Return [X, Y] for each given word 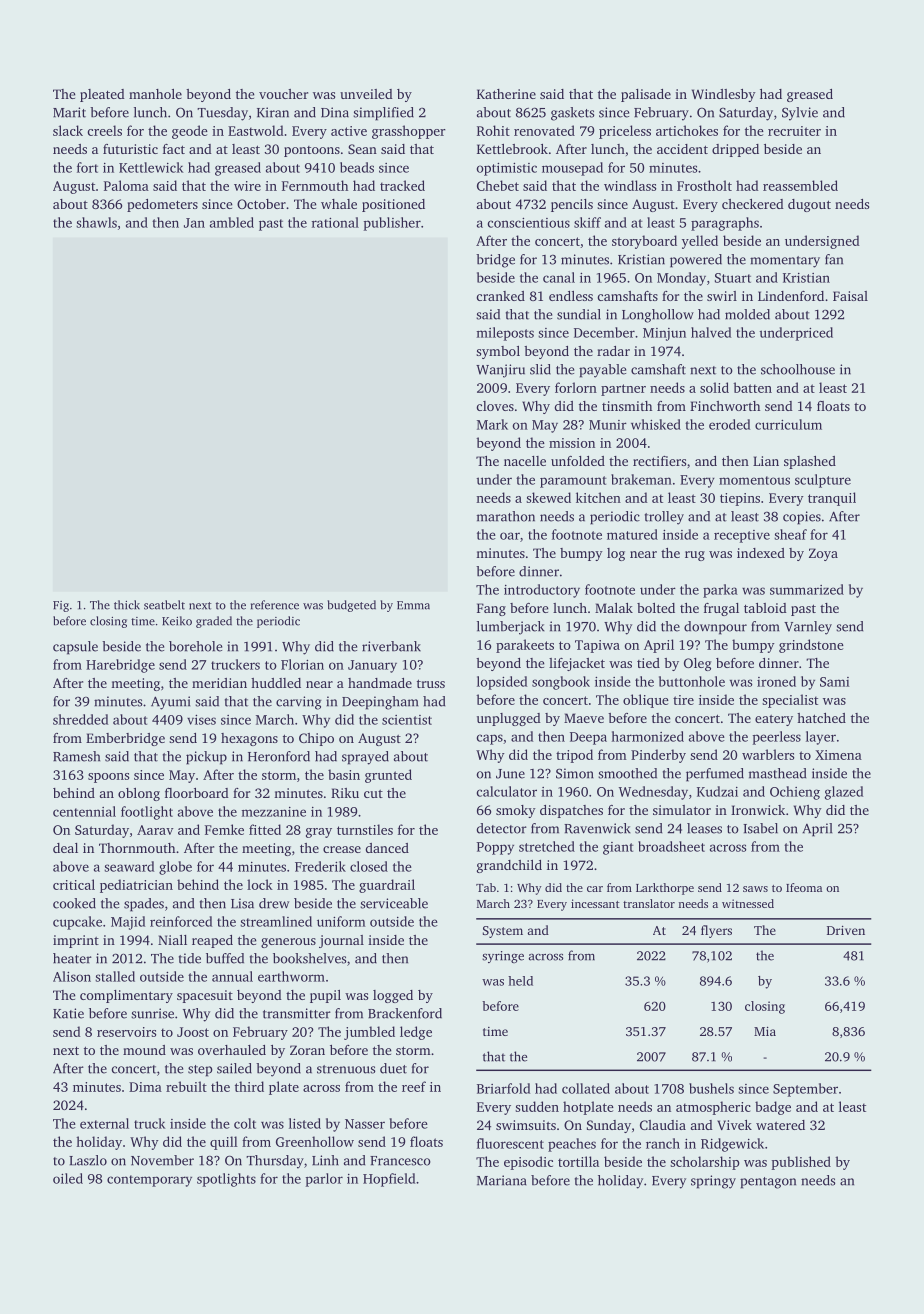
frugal [721, 609]
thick [127, 605]
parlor [324, 1180]
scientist [407, 720]
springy [713, 1182]
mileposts [505, 334]
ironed [776, 681]
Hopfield [389, 1180]
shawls [96, 222]
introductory [542, 591]
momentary [785, 262]
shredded [80, 719]
